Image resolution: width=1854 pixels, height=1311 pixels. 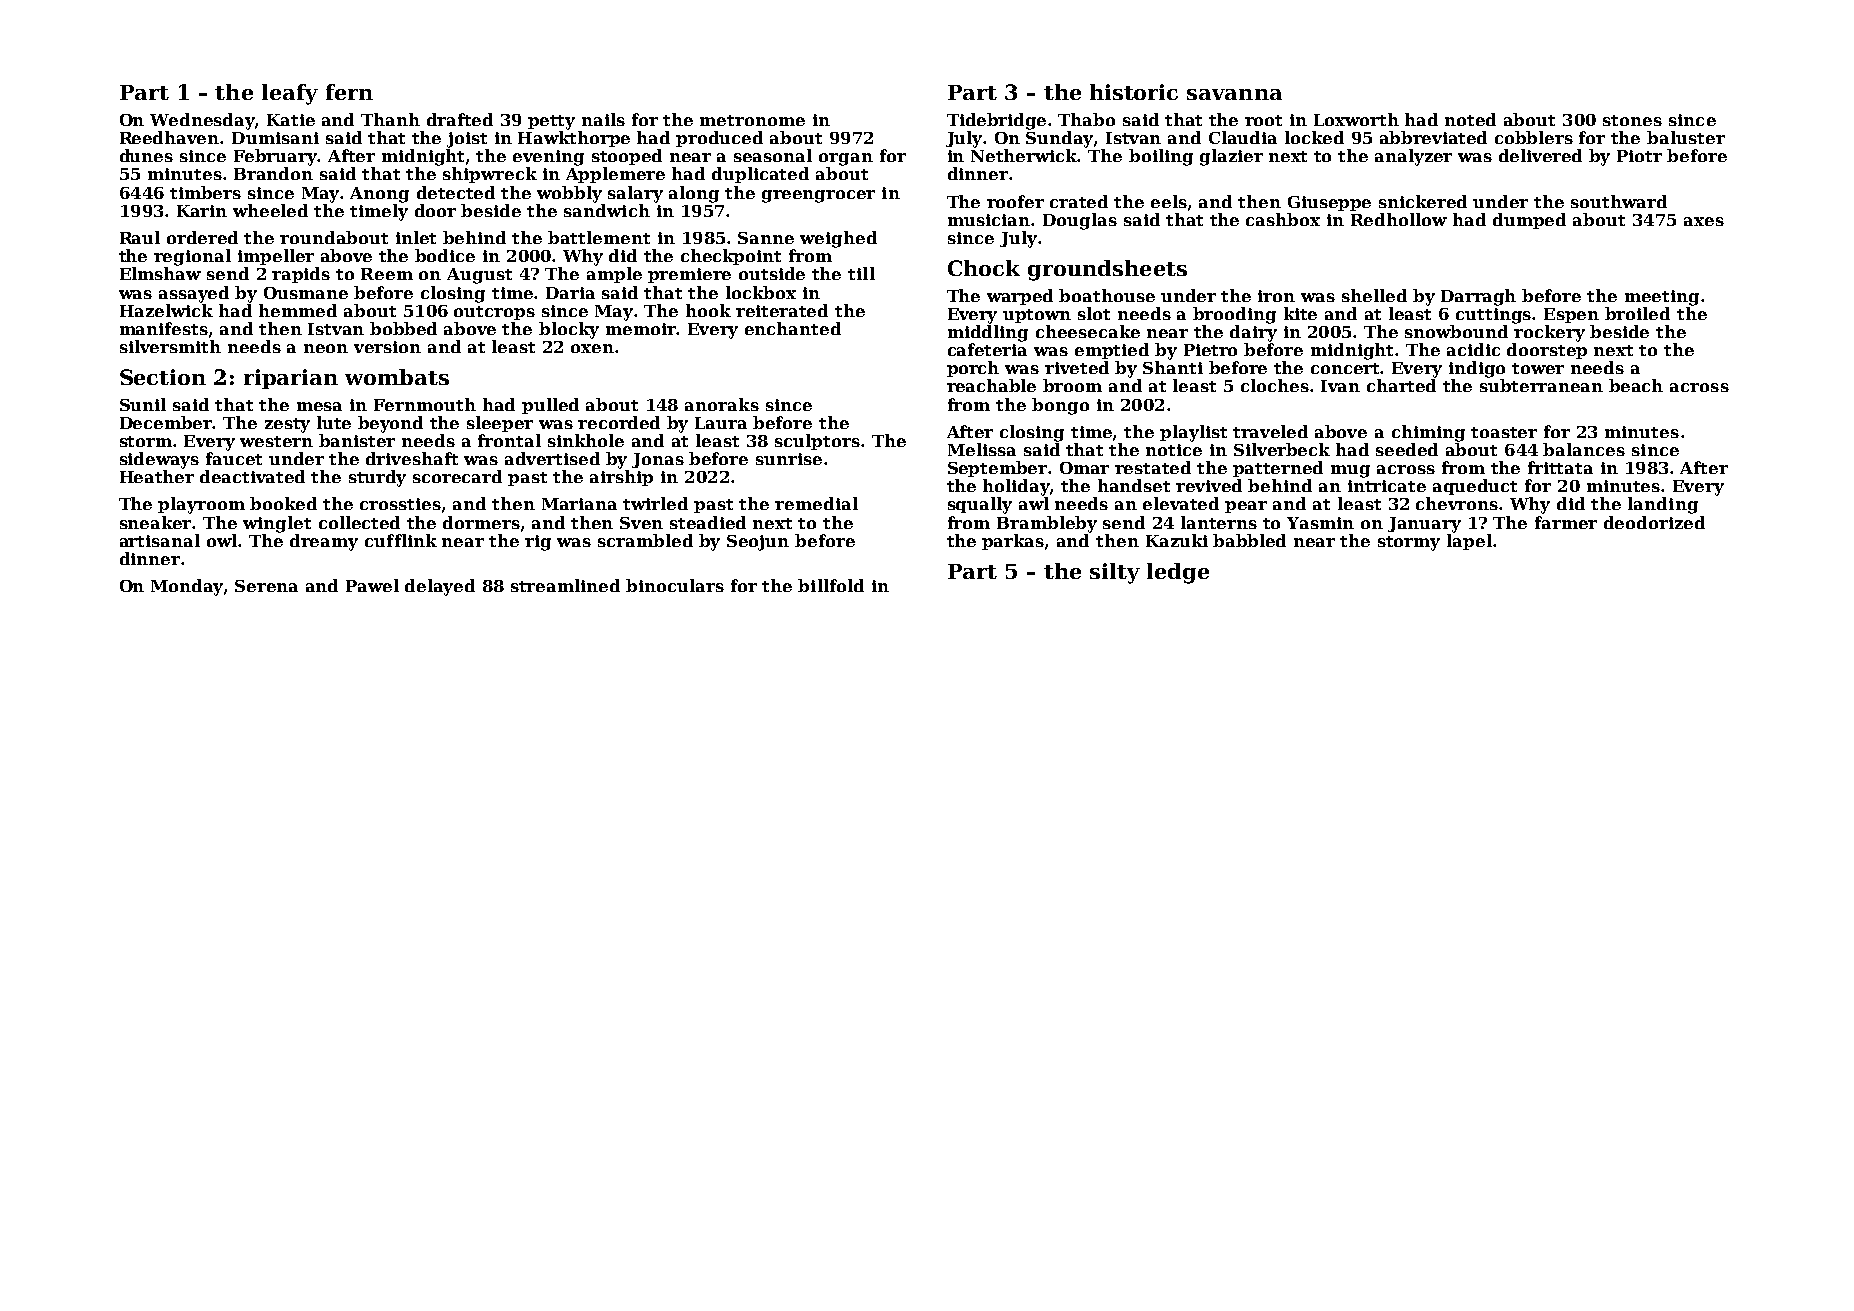 What do you see at coordinates (1134, 92) in the screenshot?
I see `historic` at bounding box center [1134, 92].
